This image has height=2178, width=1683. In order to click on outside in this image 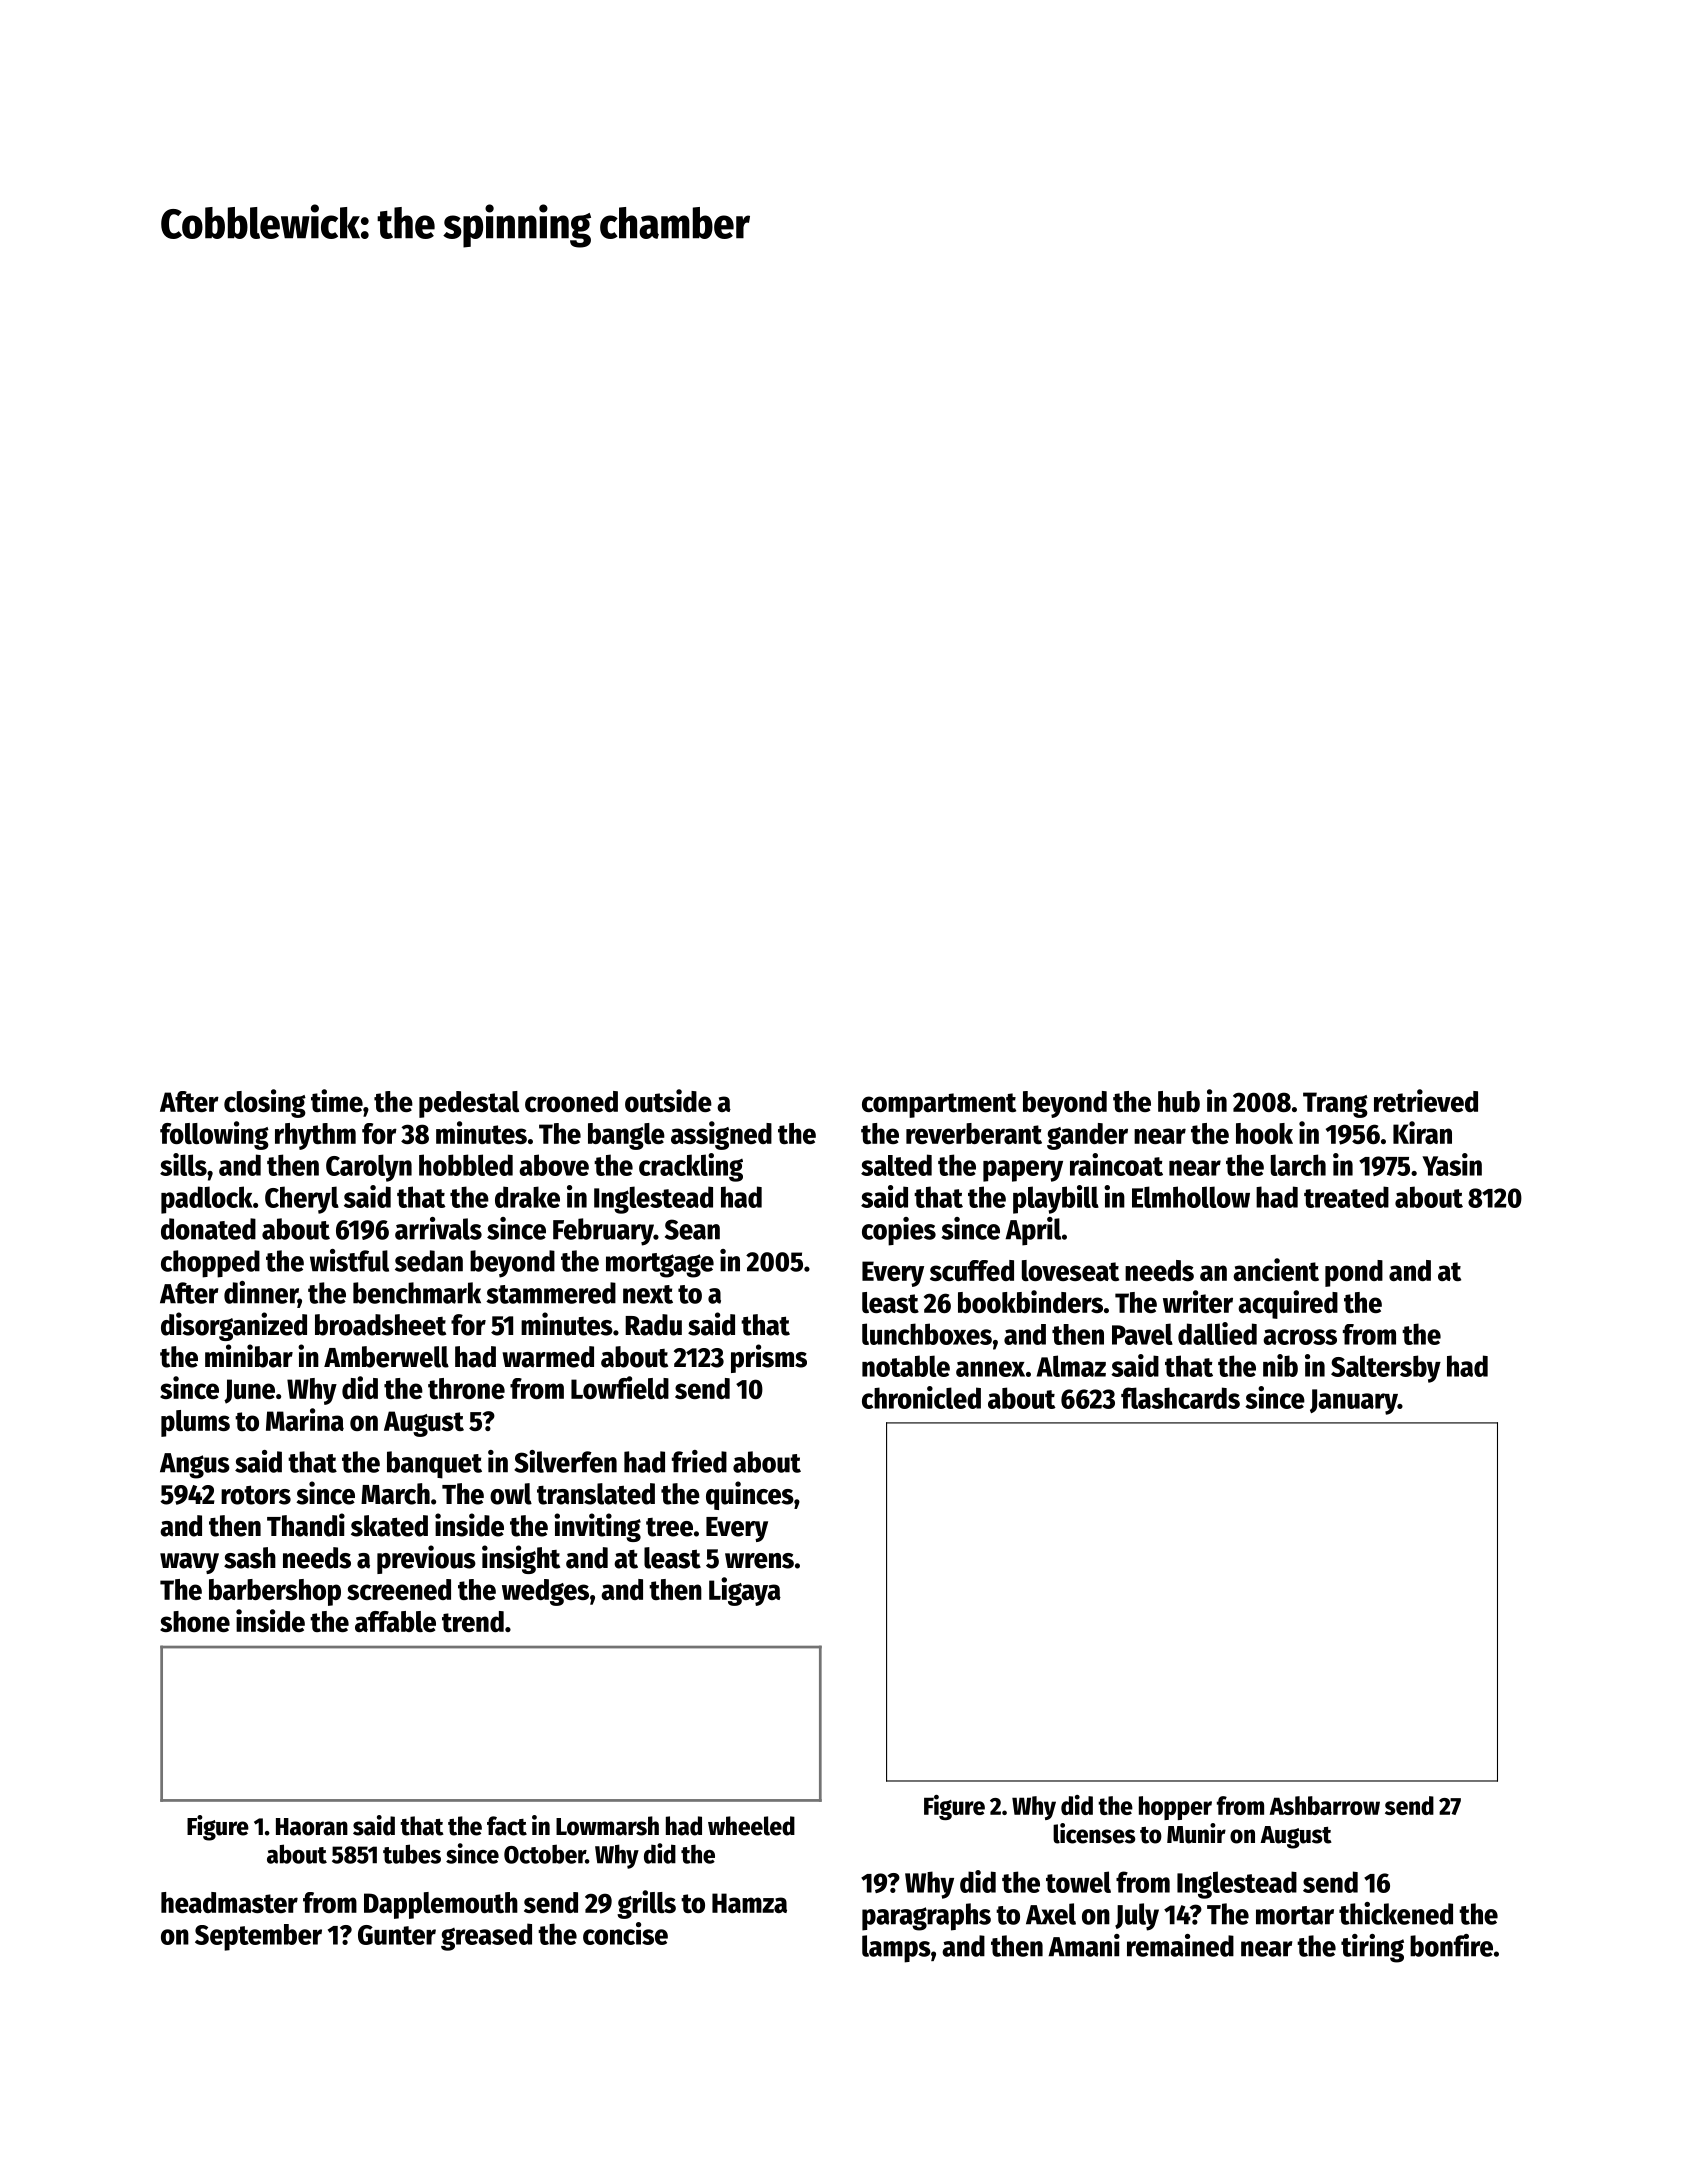, I will do `click(668, 1100)`.
